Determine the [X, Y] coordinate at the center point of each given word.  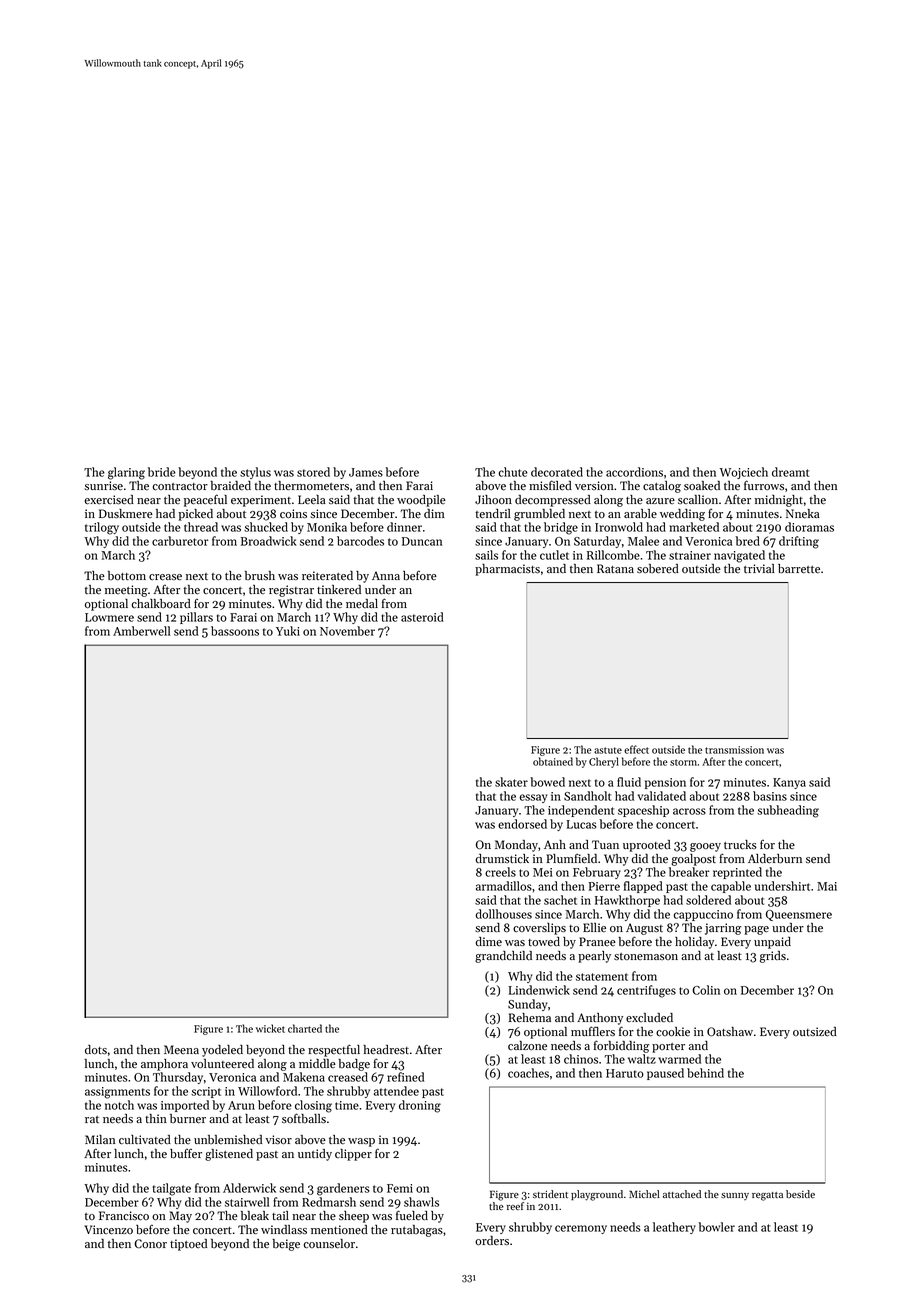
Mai [827, 886]
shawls [421, 1202]
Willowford [267, 1091]
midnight [779, 501]
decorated [557, 472]
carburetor [180, 541]
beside [800, 1194]
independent [581, 811]
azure [660, 501]
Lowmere [109, 617]
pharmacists [507, 570]
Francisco [124, 1216]
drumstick [502, 859]
